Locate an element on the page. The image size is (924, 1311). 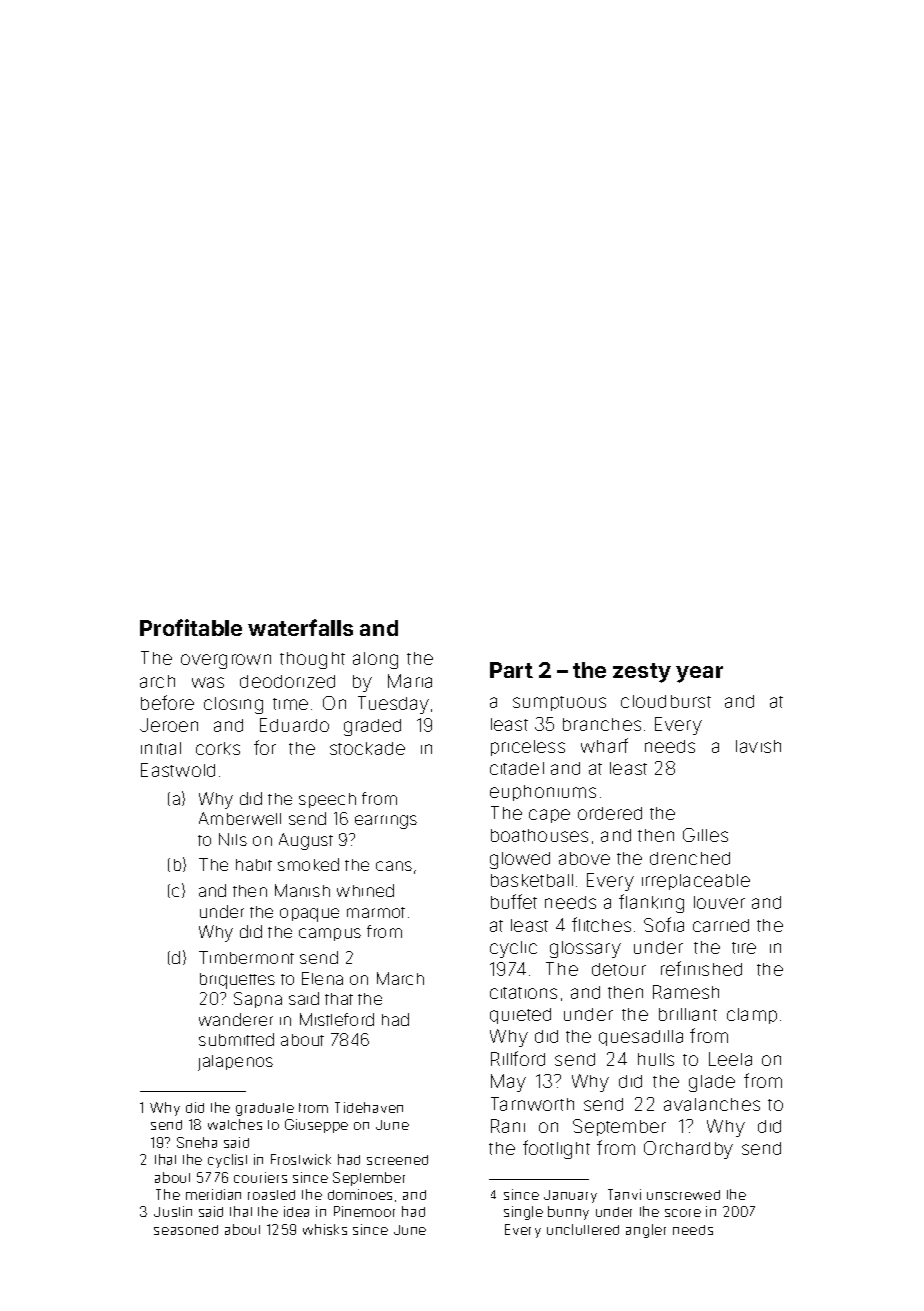
Eduardo is located at coordinates (294, 725).
